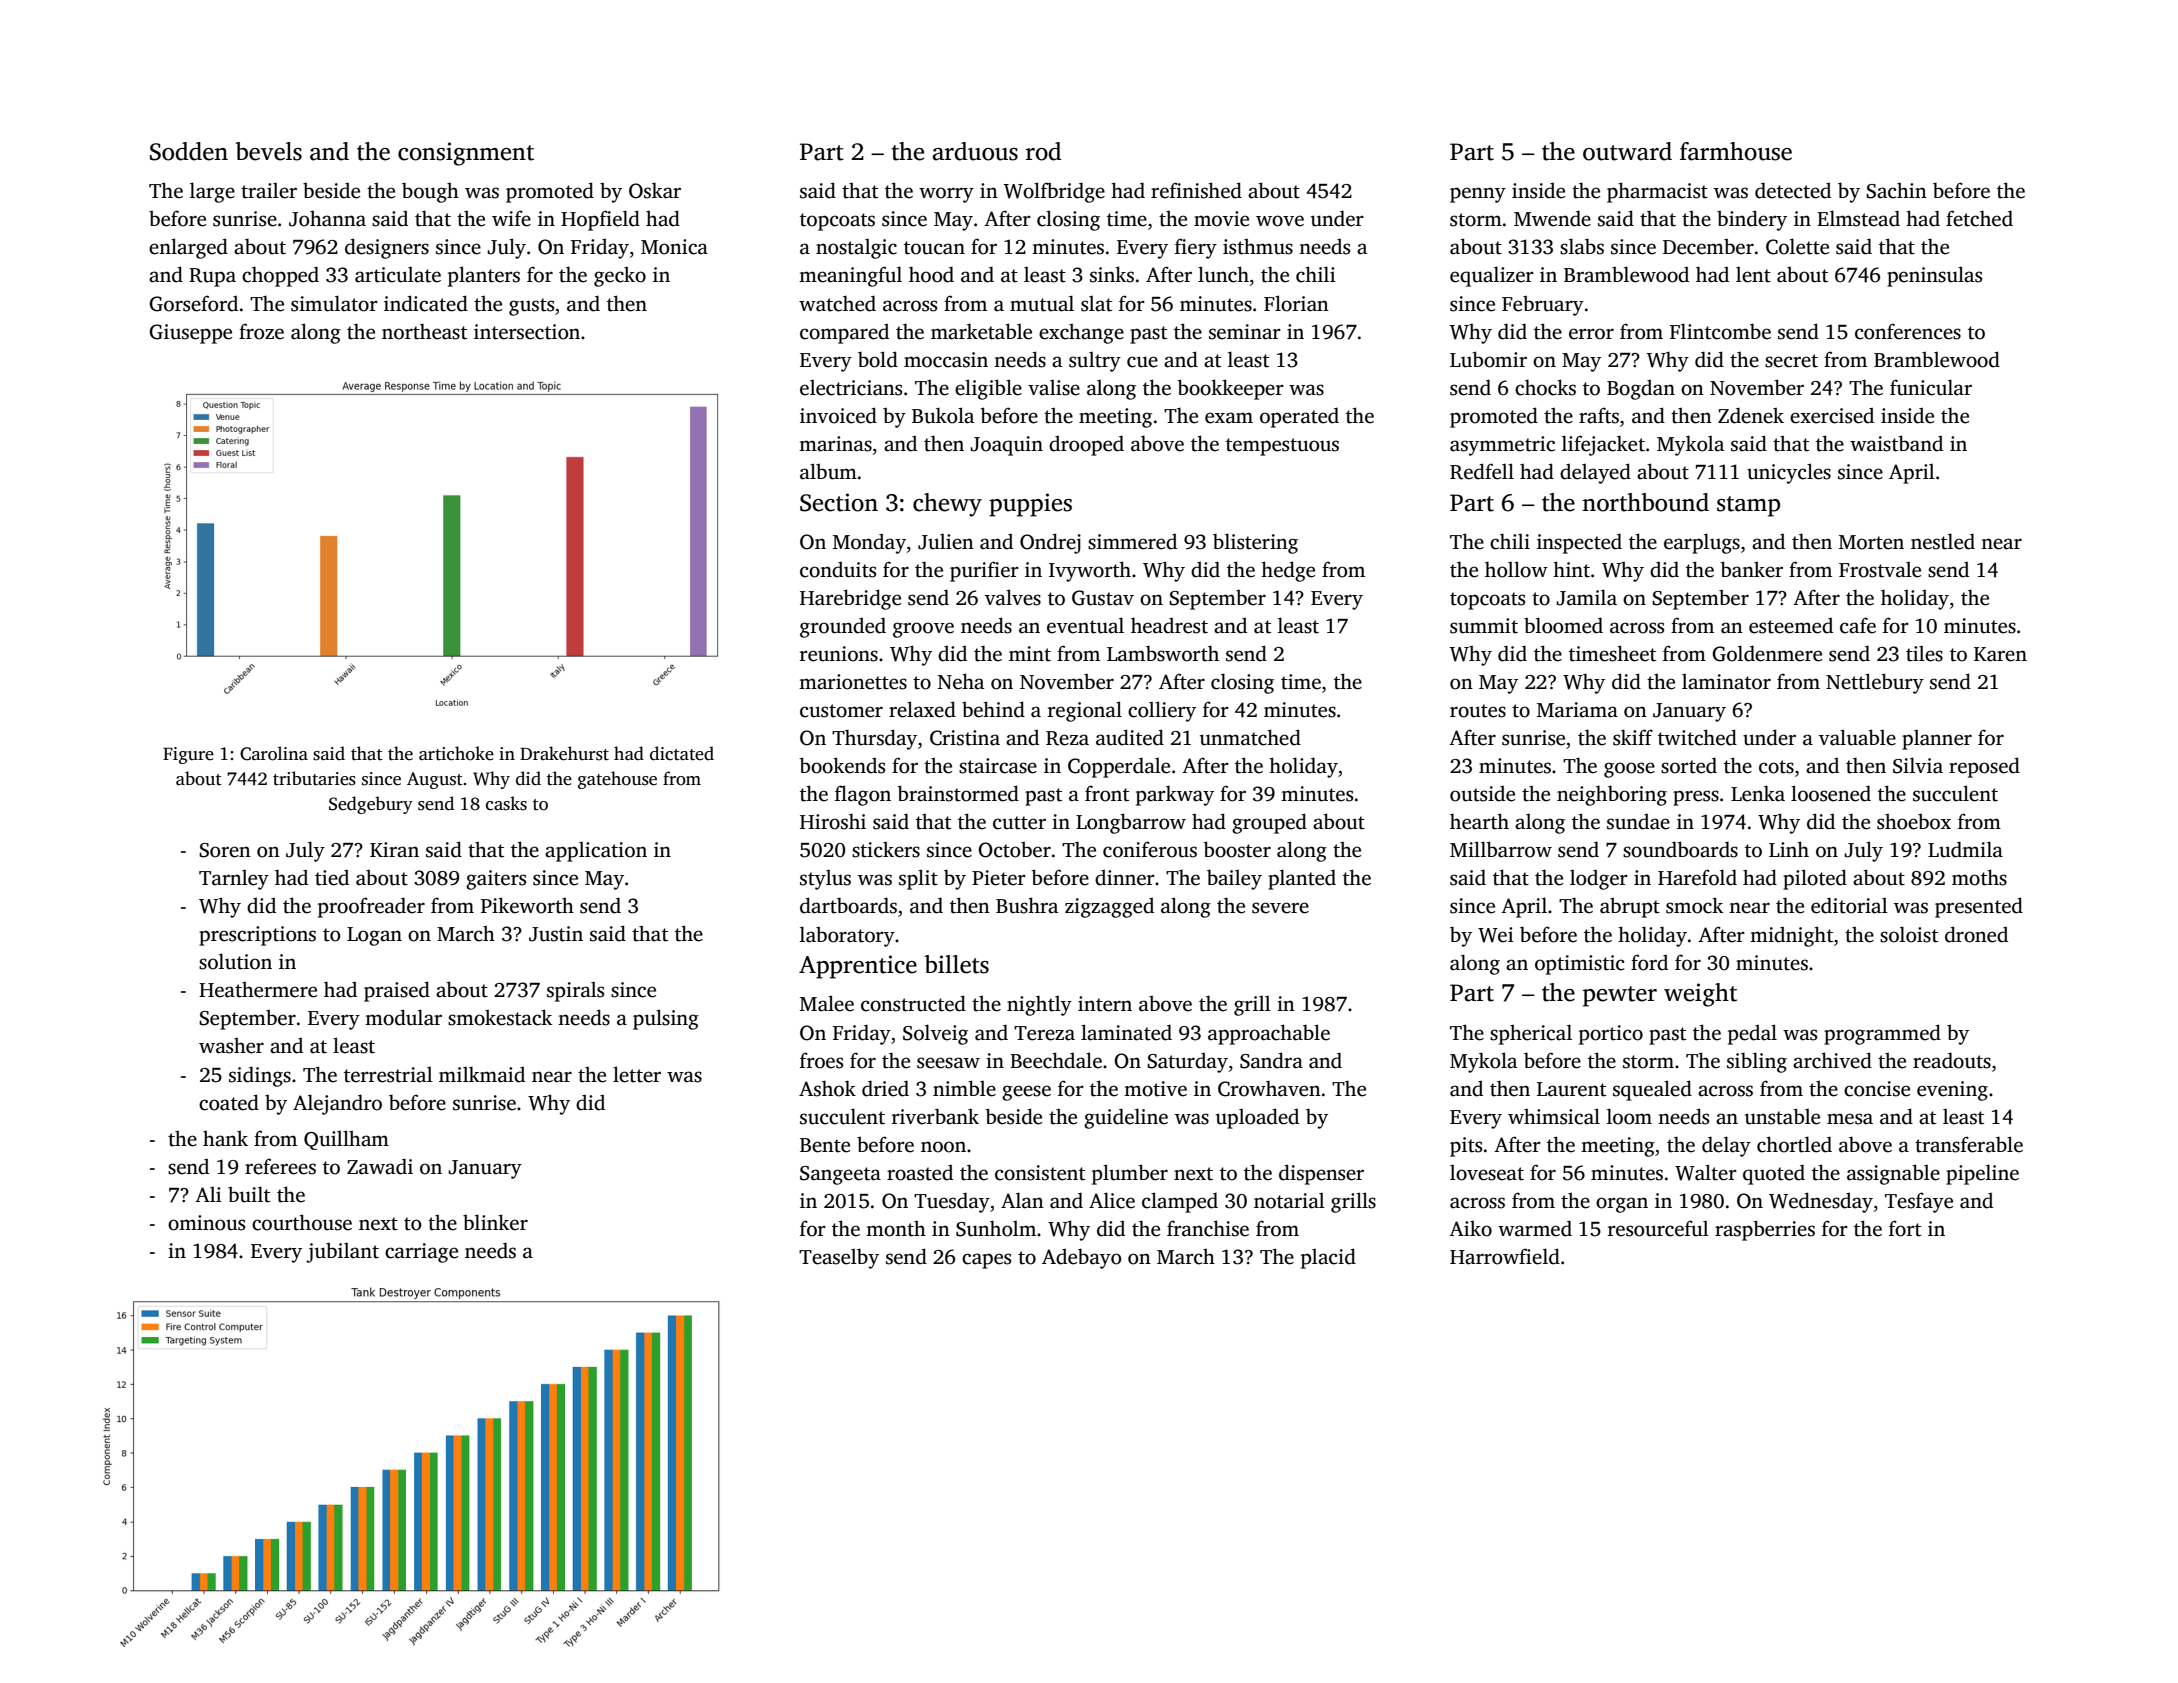 The height and width of the screenshot is (1683, 2178). I want to click on arduous, so click(975, 151).
